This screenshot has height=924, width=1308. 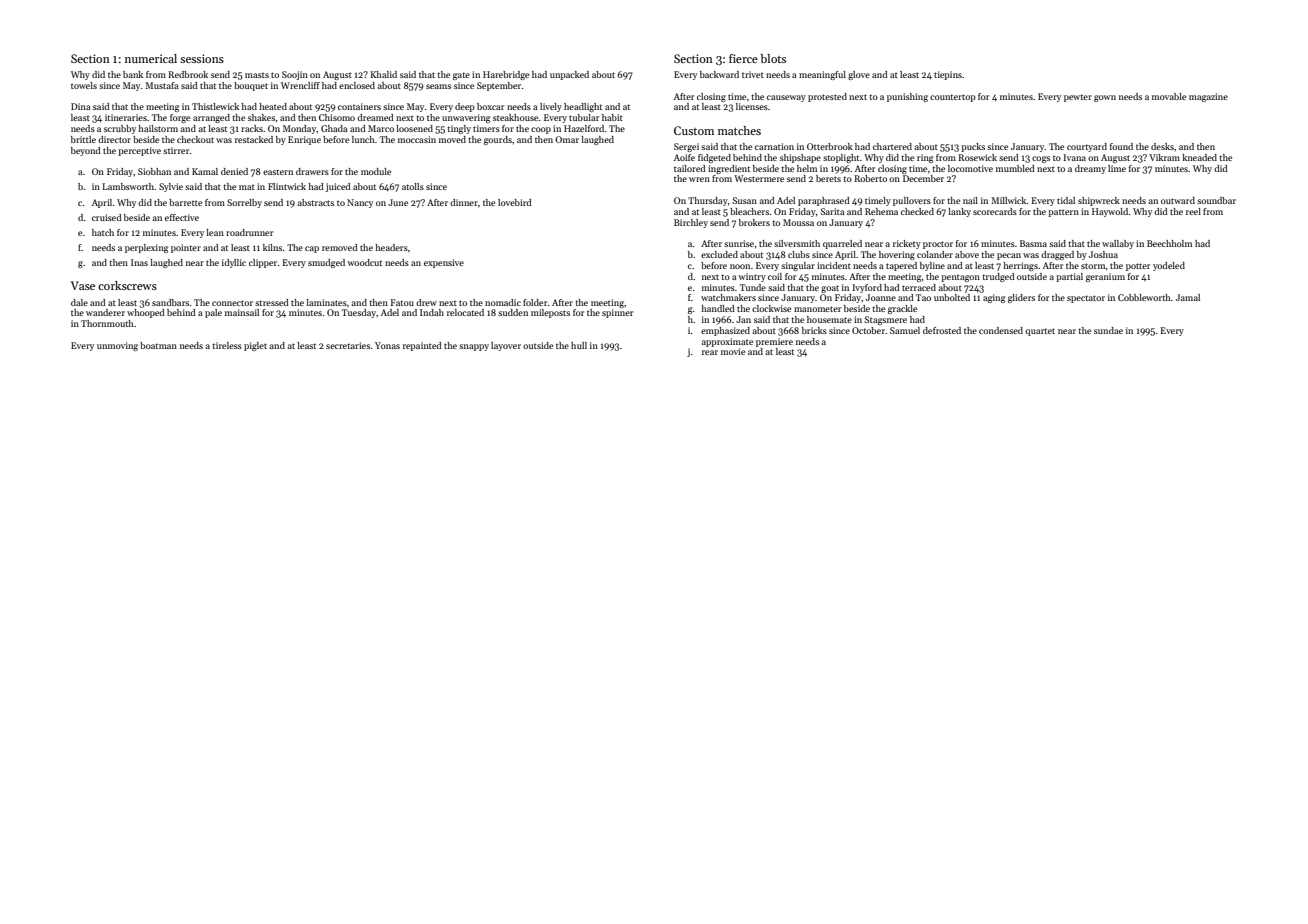 I want to click on tiepins, so click(x=948, y=75).
